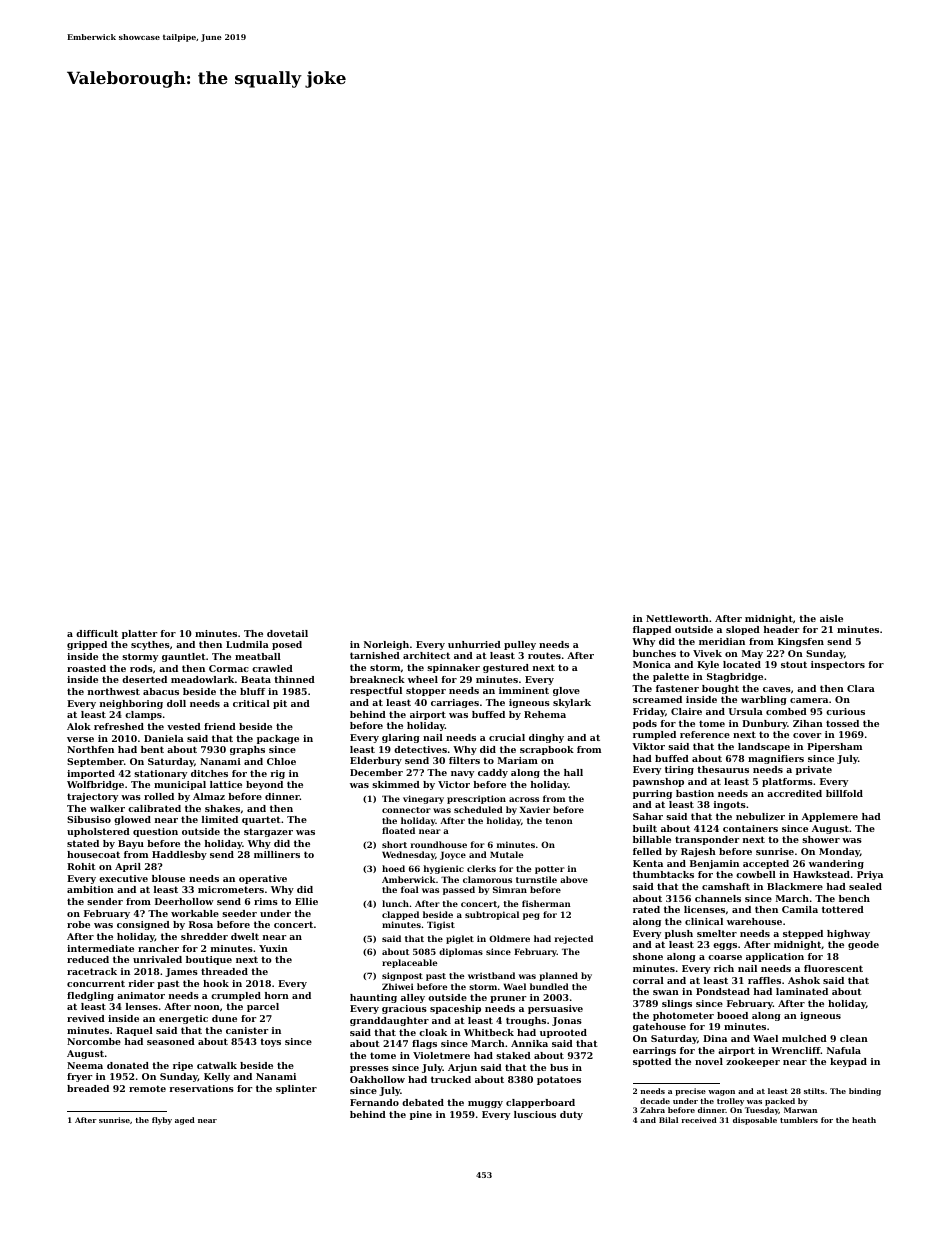 The image size is (952, 1233). What do you see at coordinates (865, 886) in the document?
I see `sealed` at bounding box center [865, 886].
